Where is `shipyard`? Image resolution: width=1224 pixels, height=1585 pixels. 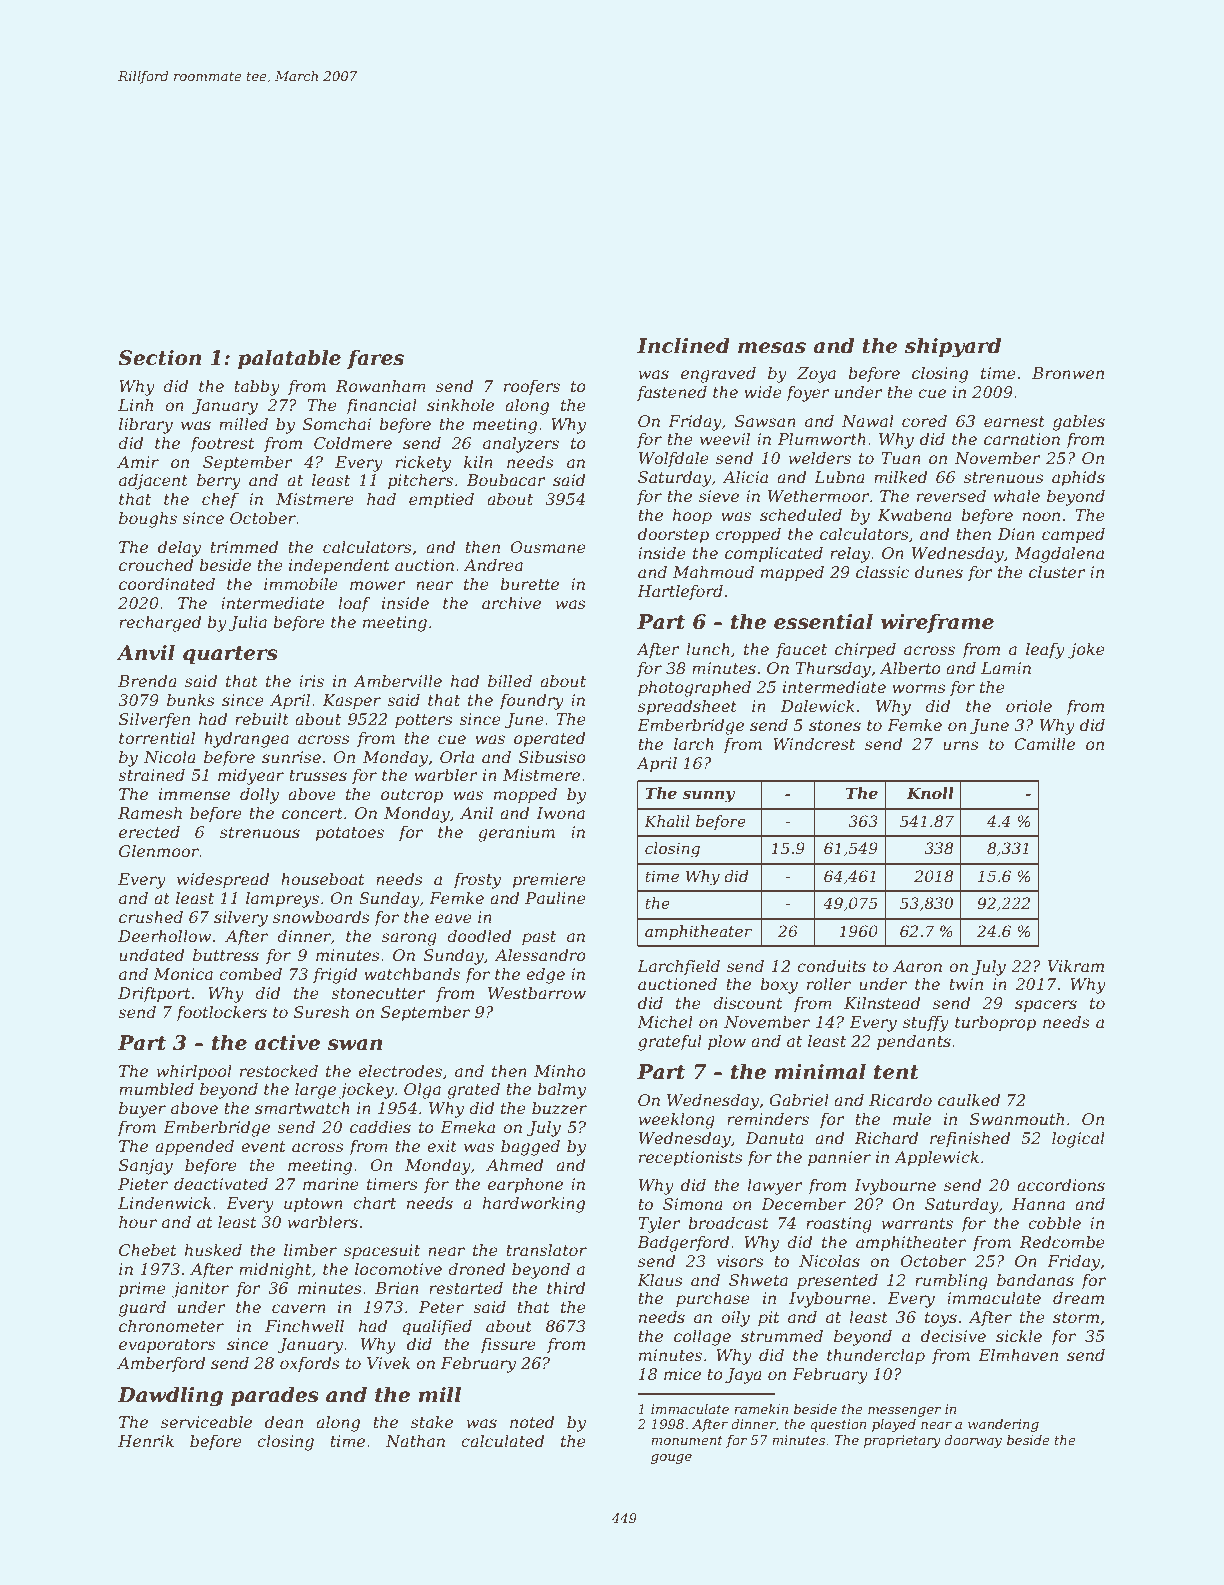 shipyard is located at coordinates (953, 348).
